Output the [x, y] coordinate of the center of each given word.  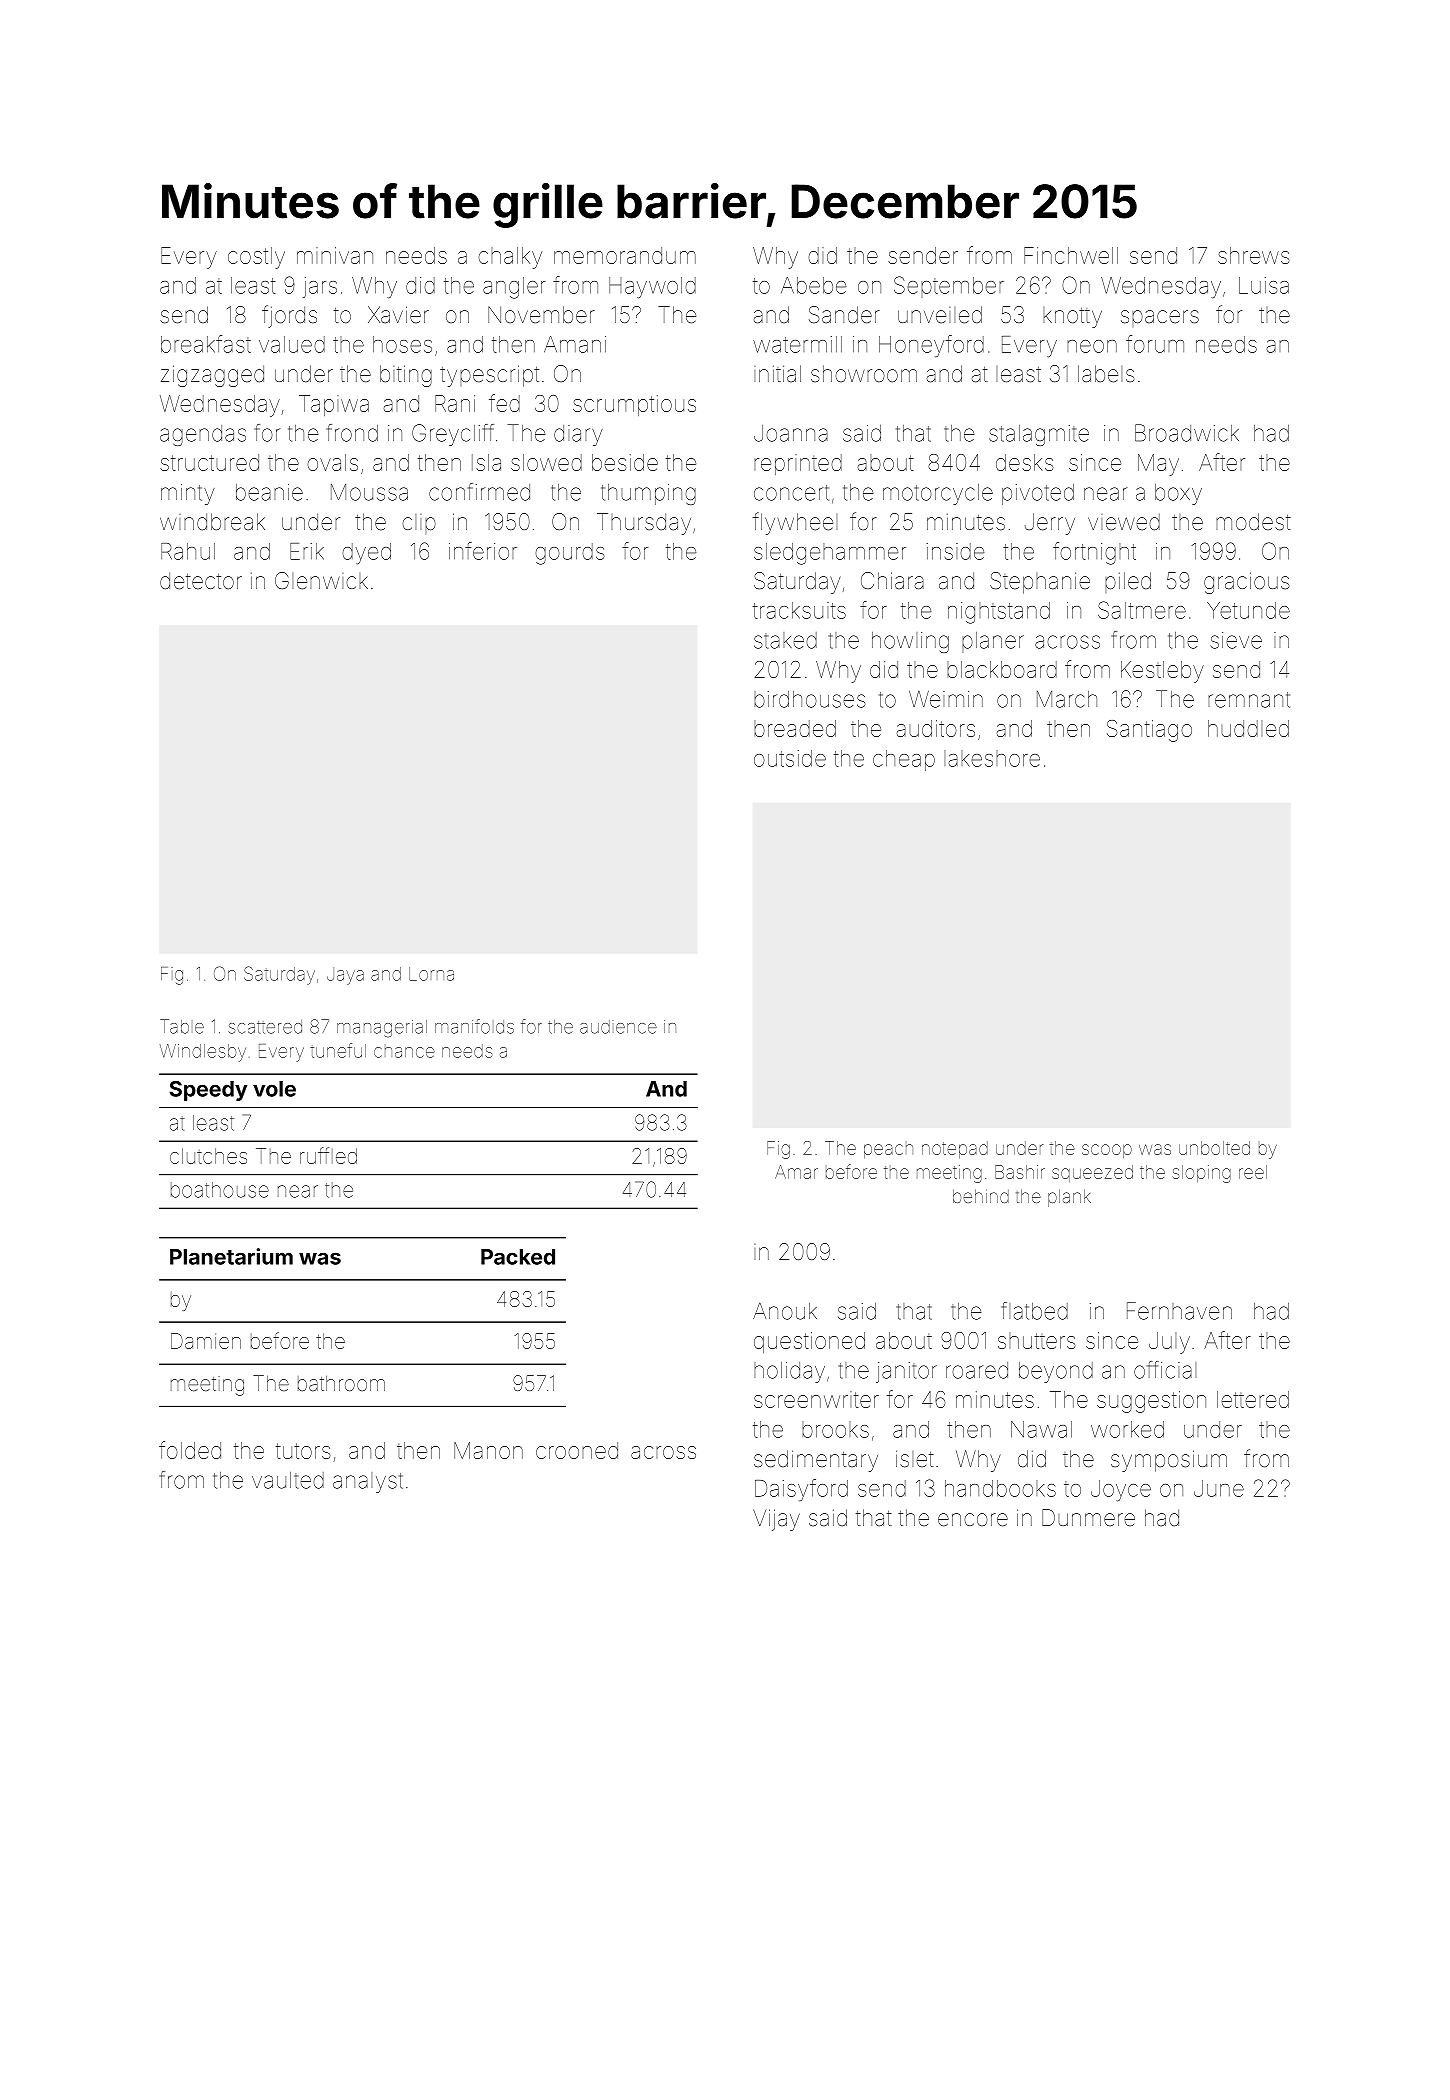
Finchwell [1071, 255]
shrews [1254, 255]
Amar [796, 1172]
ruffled [328, 1155]
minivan [335, 255]
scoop [1107, 1151]
